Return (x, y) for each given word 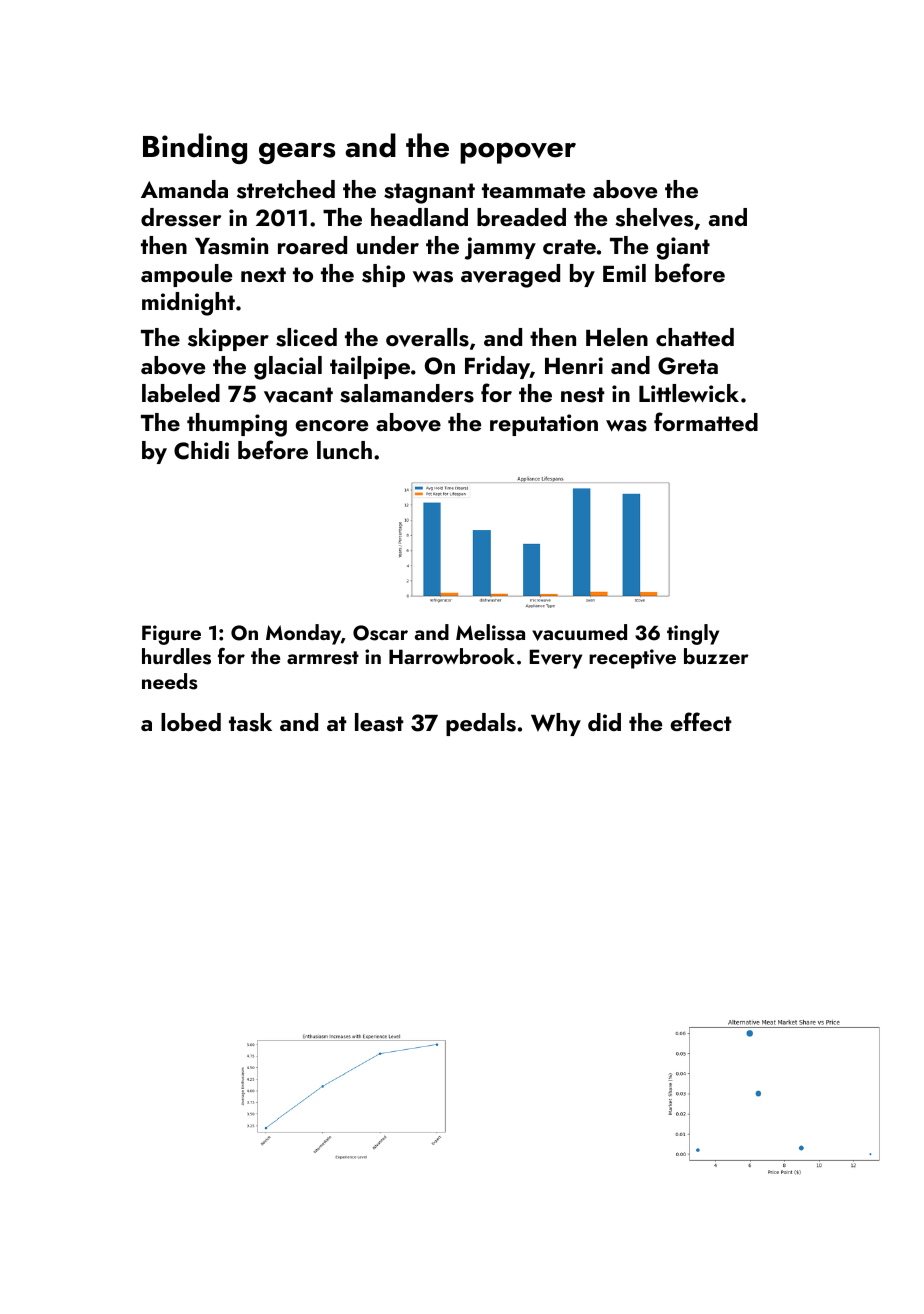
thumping (237, 425)
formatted (706, 421)
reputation (544, 425)
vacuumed (579, 632)
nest (583, 395)
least (379, 722)
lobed (191, 722)
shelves (654, 217)
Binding (195, 148)
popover (518, 153)
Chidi (201, 450)
